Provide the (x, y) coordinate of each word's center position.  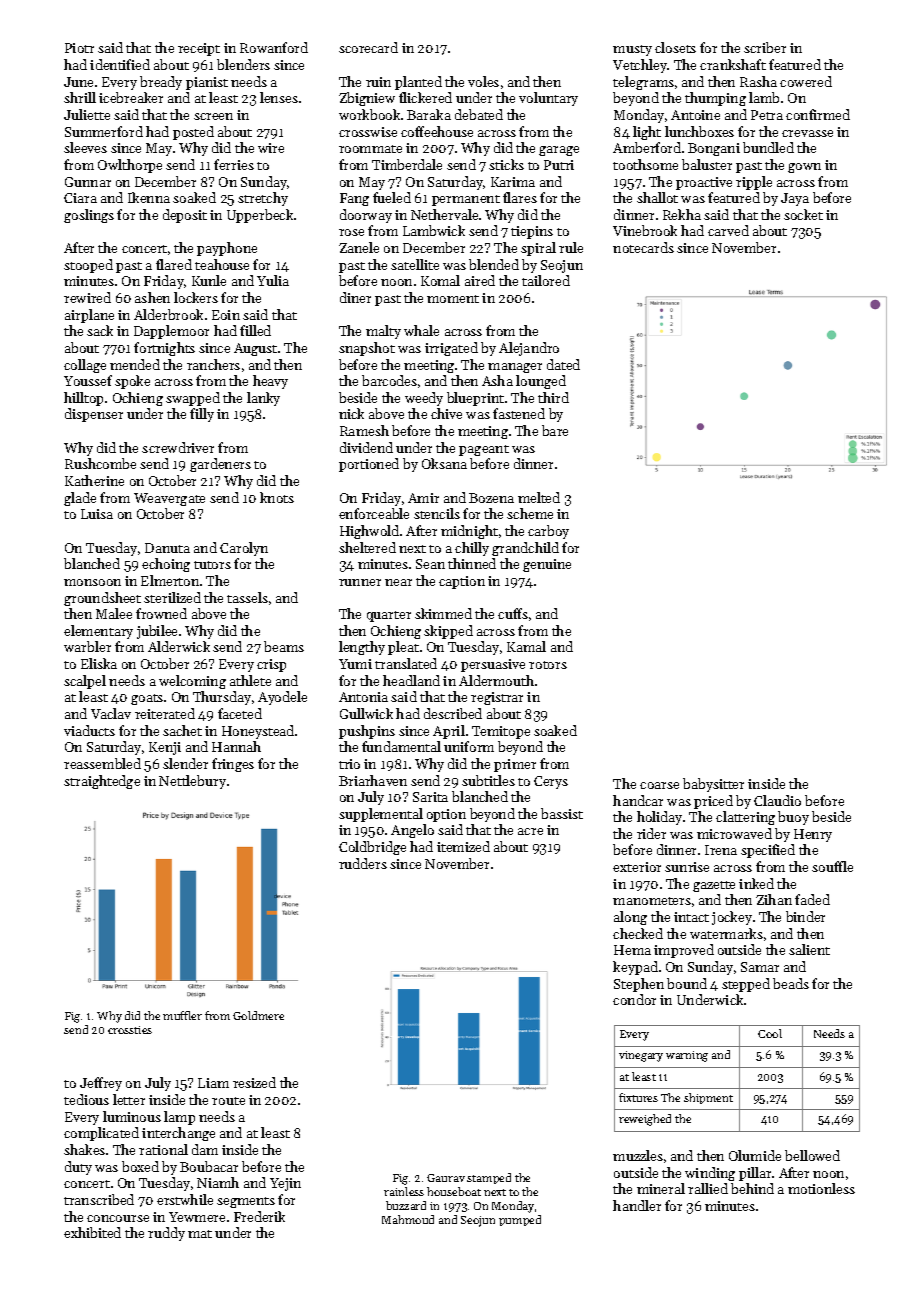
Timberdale (407, 164)
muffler (182, 1015)
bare (555, 430)
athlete (250, 680)
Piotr (79, 48)
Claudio (777, 800)
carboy (548, 532)
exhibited (92, 1232)
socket (803, 214)
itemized (463, 846)
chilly (472, 549)
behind (752, 1188)
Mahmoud (408, 1219)
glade (80, 499)
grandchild (525, 549)
